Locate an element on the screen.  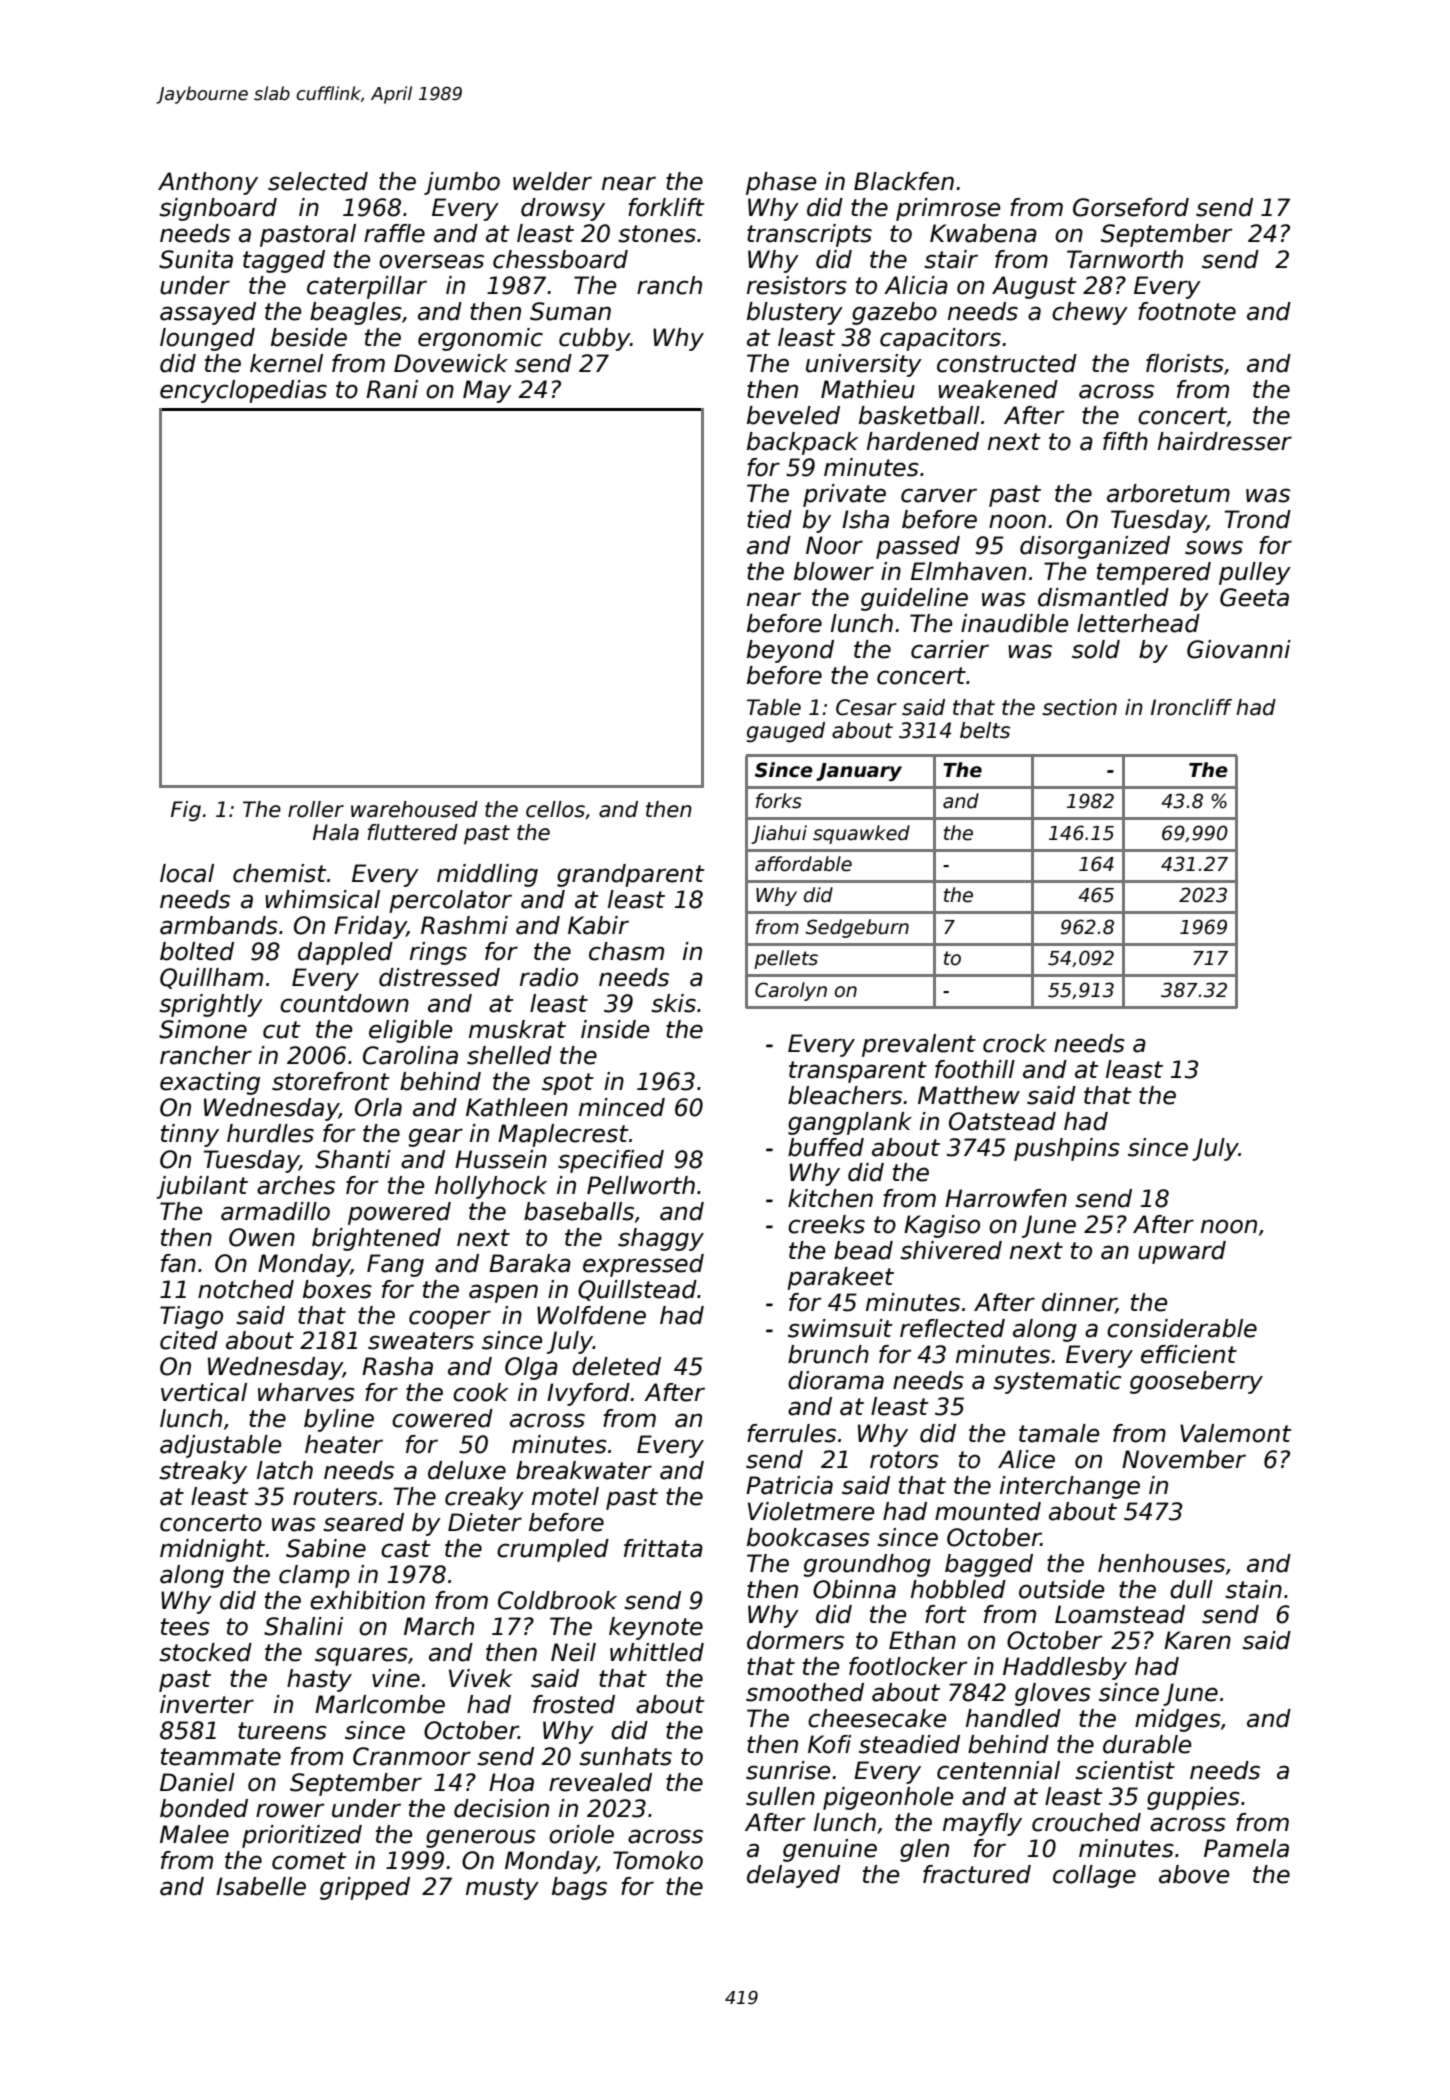
breakwater is located at coordinates (584, 1470).
